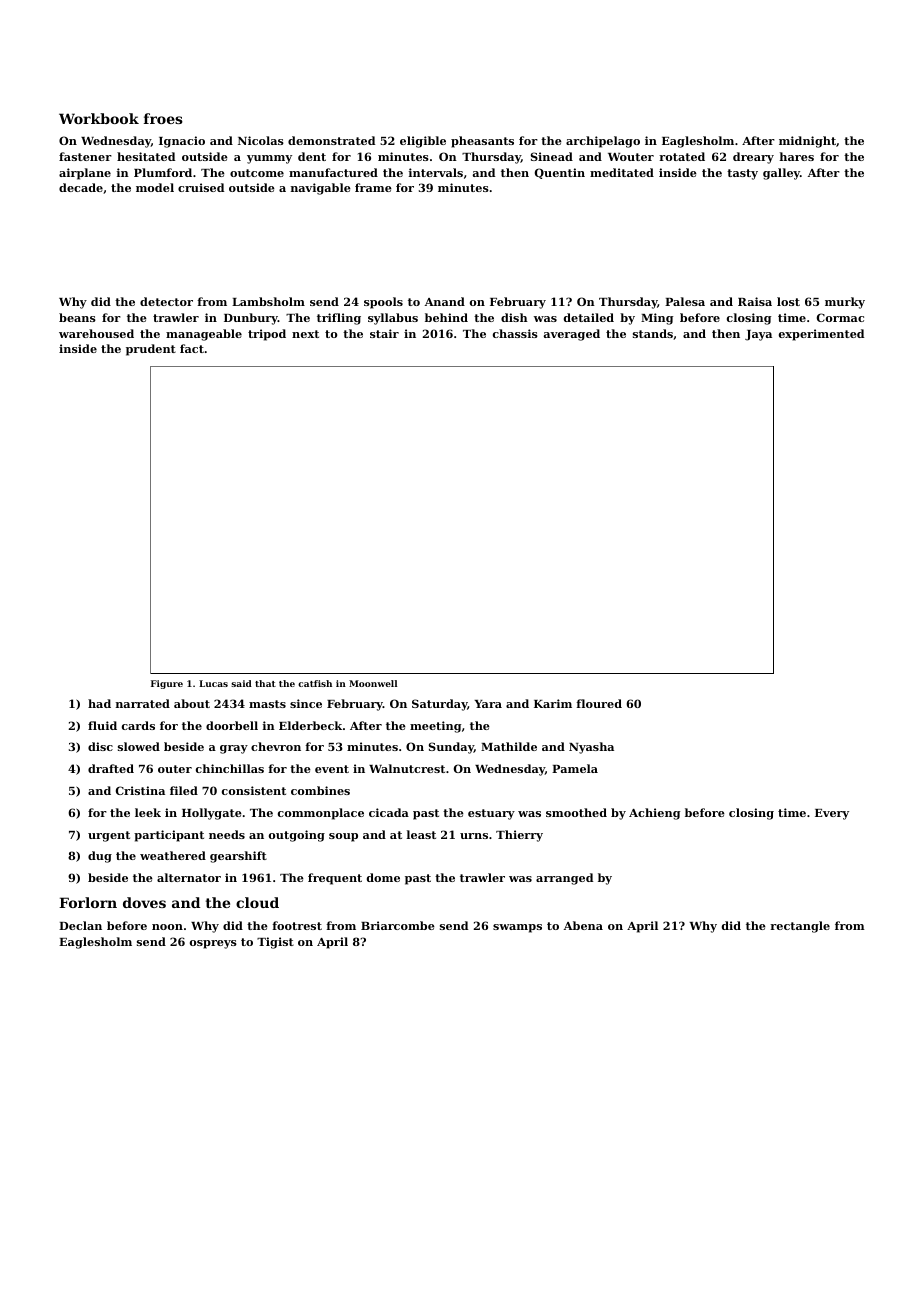  What do you see at coordinates (599, 703) in the page?
I see `floured` at bounding box center [599, 703].
